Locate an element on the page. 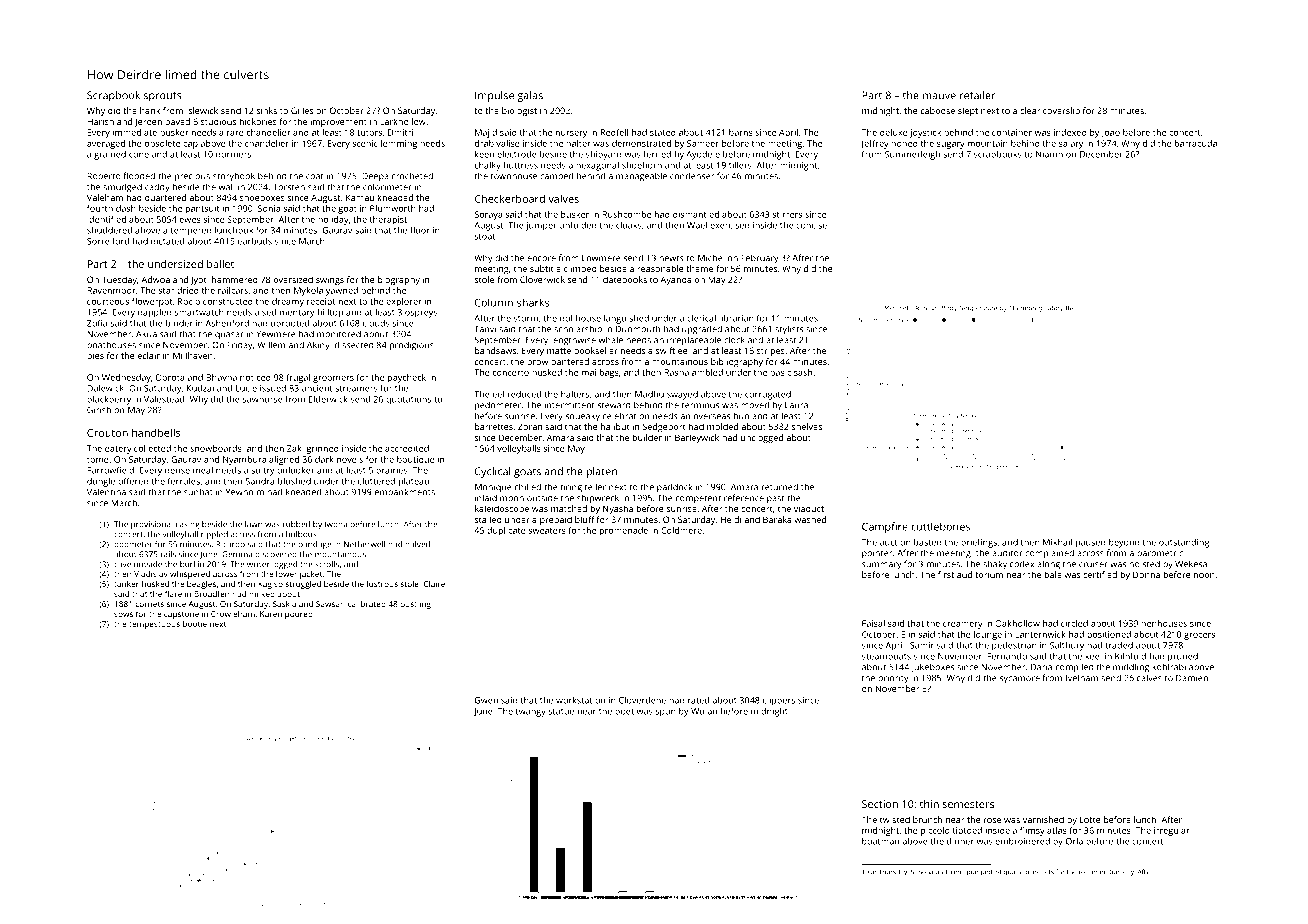  concise is located at coordinates (811, 225).
